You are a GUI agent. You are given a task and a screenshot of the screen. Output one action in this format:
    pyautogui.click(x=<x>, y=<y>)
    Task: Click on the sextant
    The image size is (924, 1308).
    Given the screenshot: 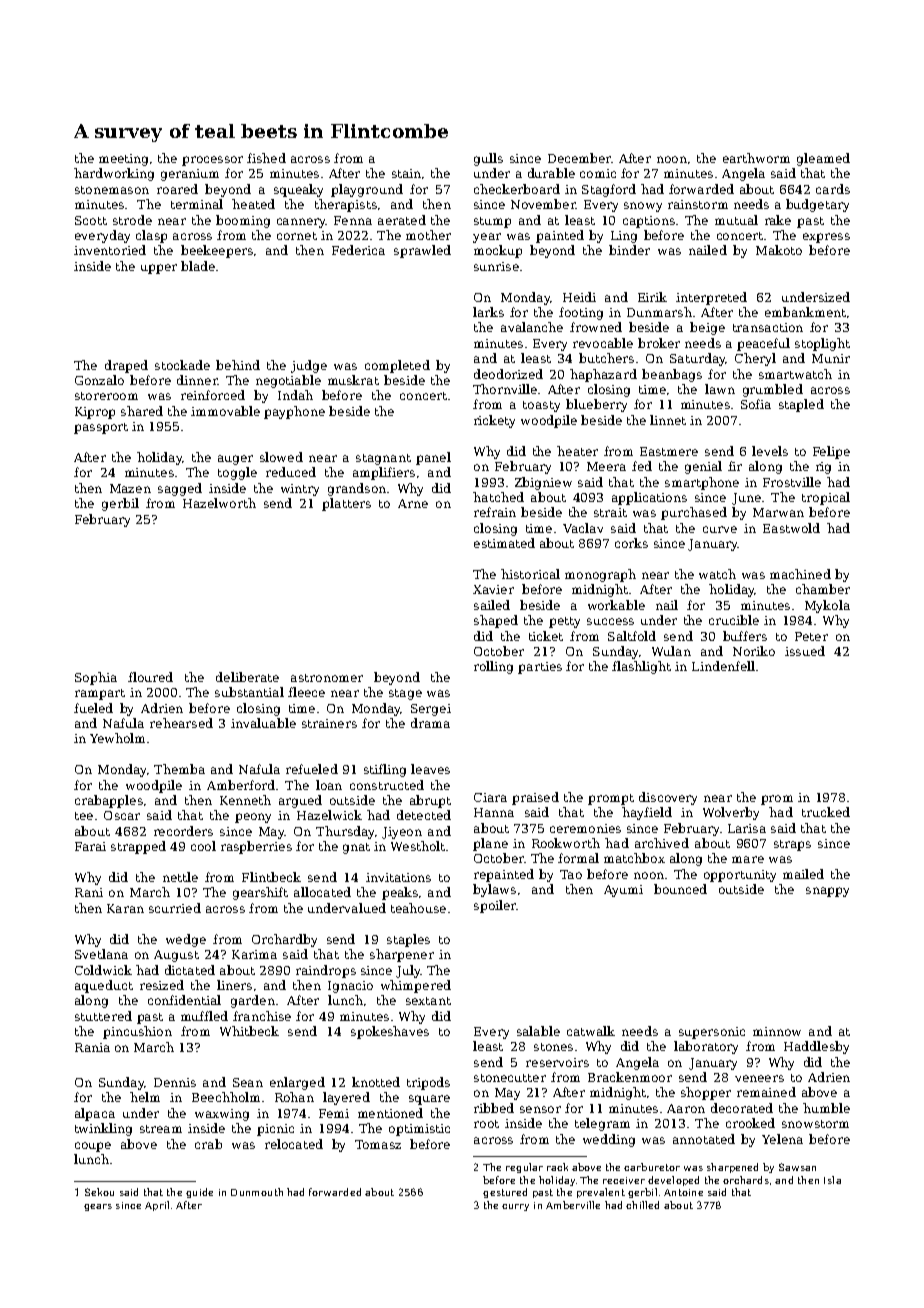 What is the action you would take?
    pyautogui.click(x=428, y=1001)
